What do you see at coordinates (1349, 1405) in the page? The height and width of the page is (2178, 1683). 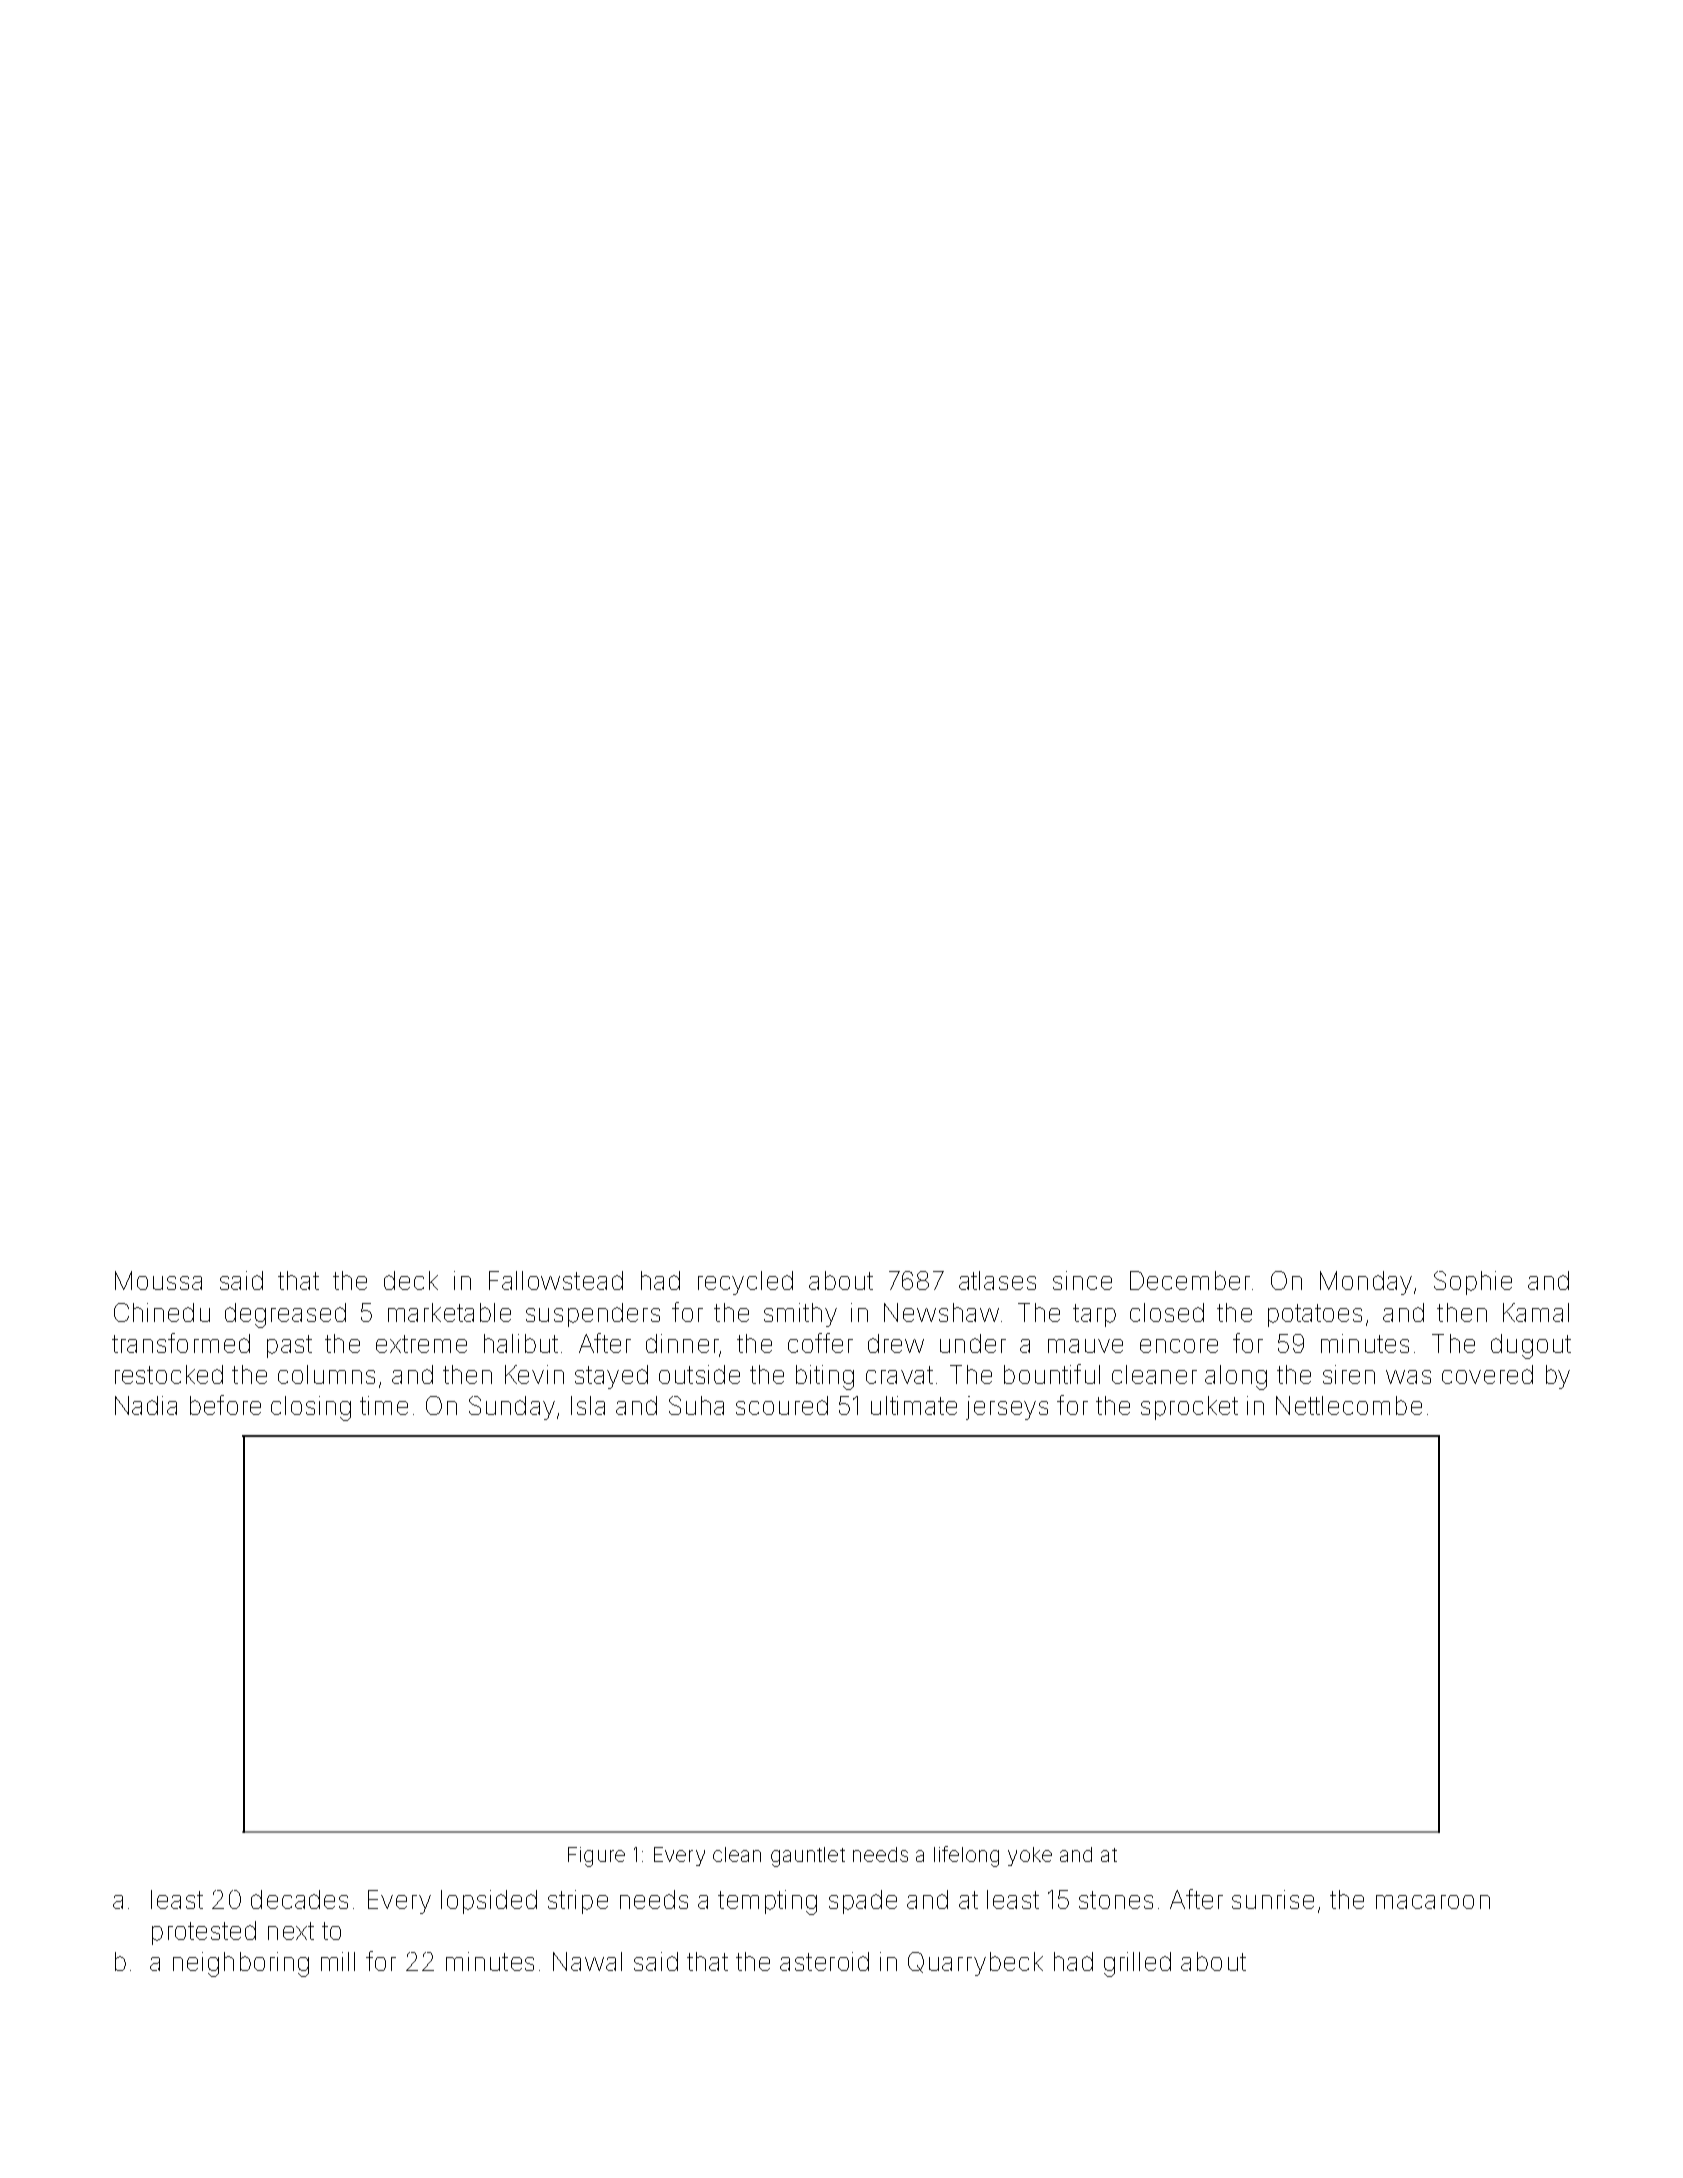 I see `Nettlecombe` at bounding box center [1349, 1405].
